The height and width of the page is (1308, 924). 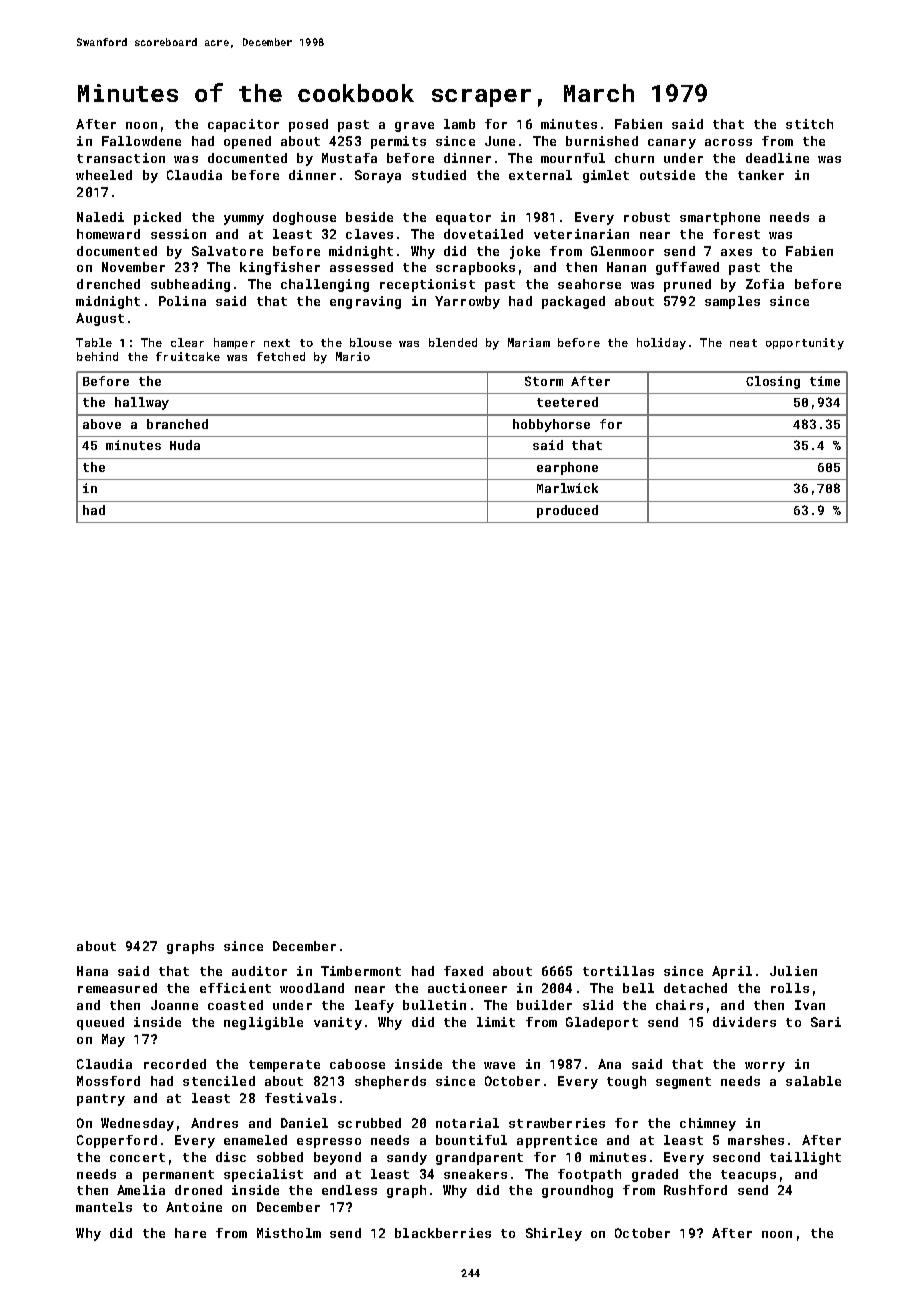 I want to click on blackberries, so click(x=443, y=1233).
